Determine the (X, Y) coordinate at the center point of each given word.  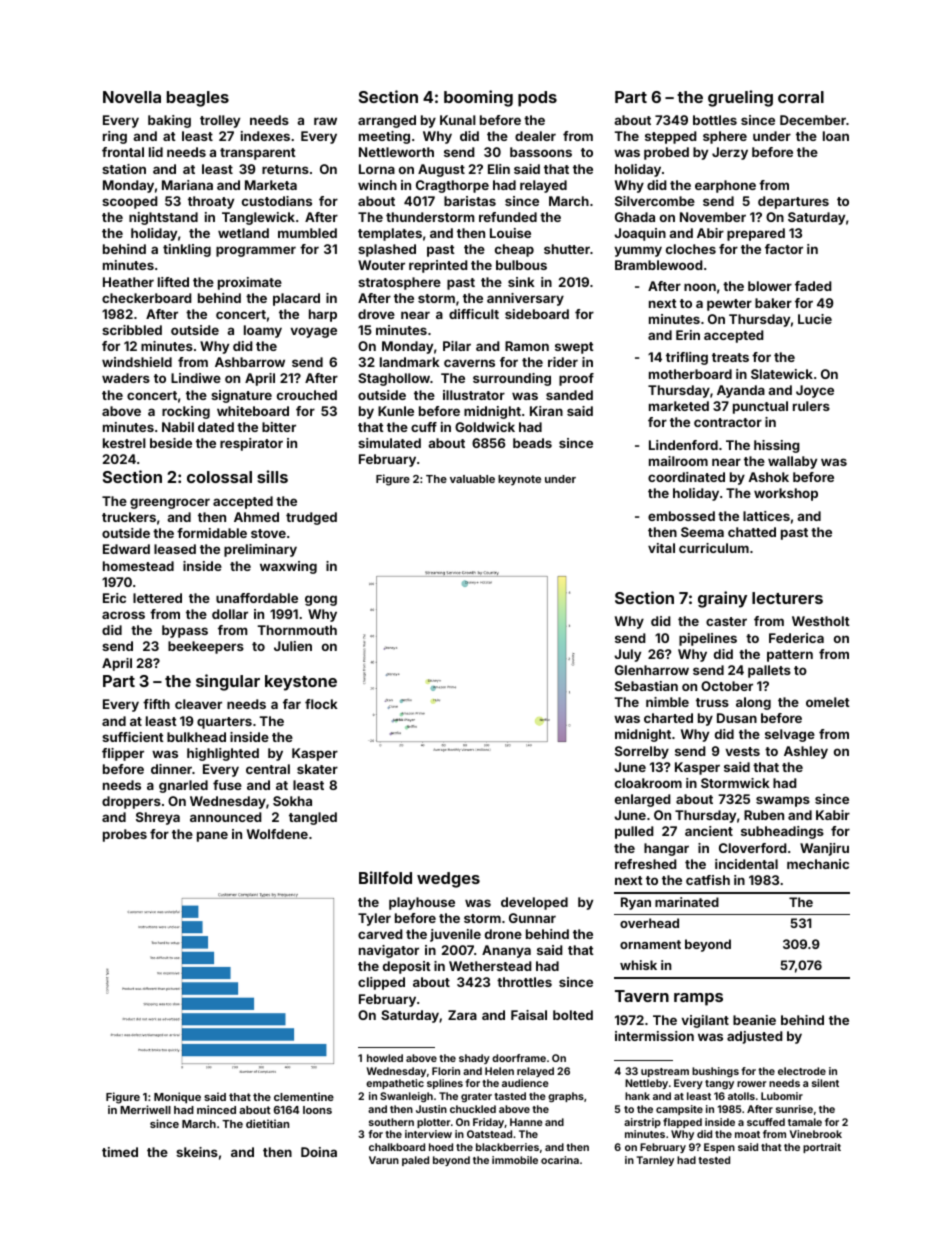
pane (212, 836)
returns (285, 169)
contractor (728, 422)
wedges (448, 880)
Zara (462, 1015)
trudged (311, 518)
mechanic (818, 864)
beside (171, 443)
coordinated (686, 477)
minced (216, 1109)
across (123, 615)
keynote (519, 480)
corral (801, 97)
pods (537, 99)
